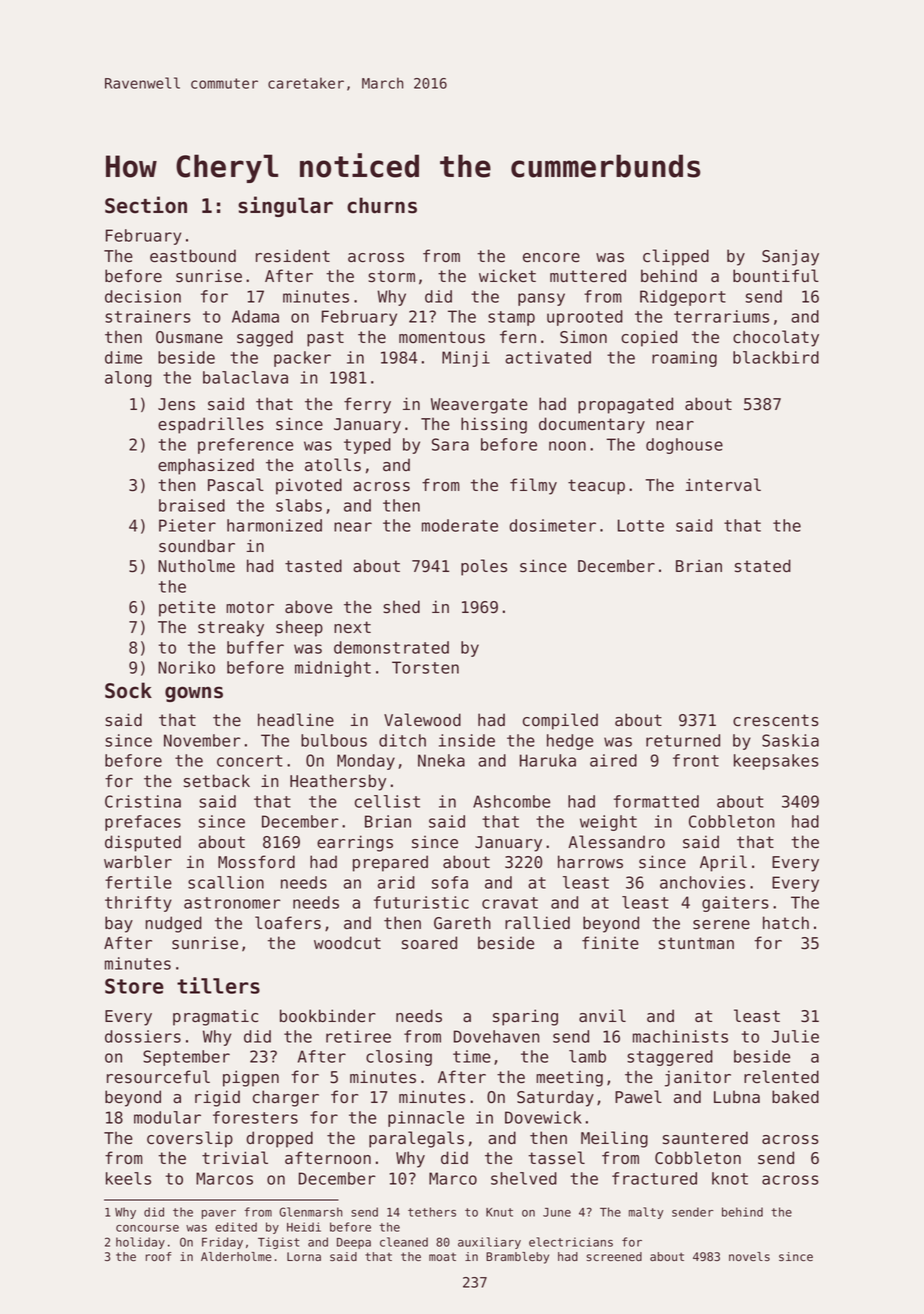  I want to click on Sanjay, so click(790, 257).
